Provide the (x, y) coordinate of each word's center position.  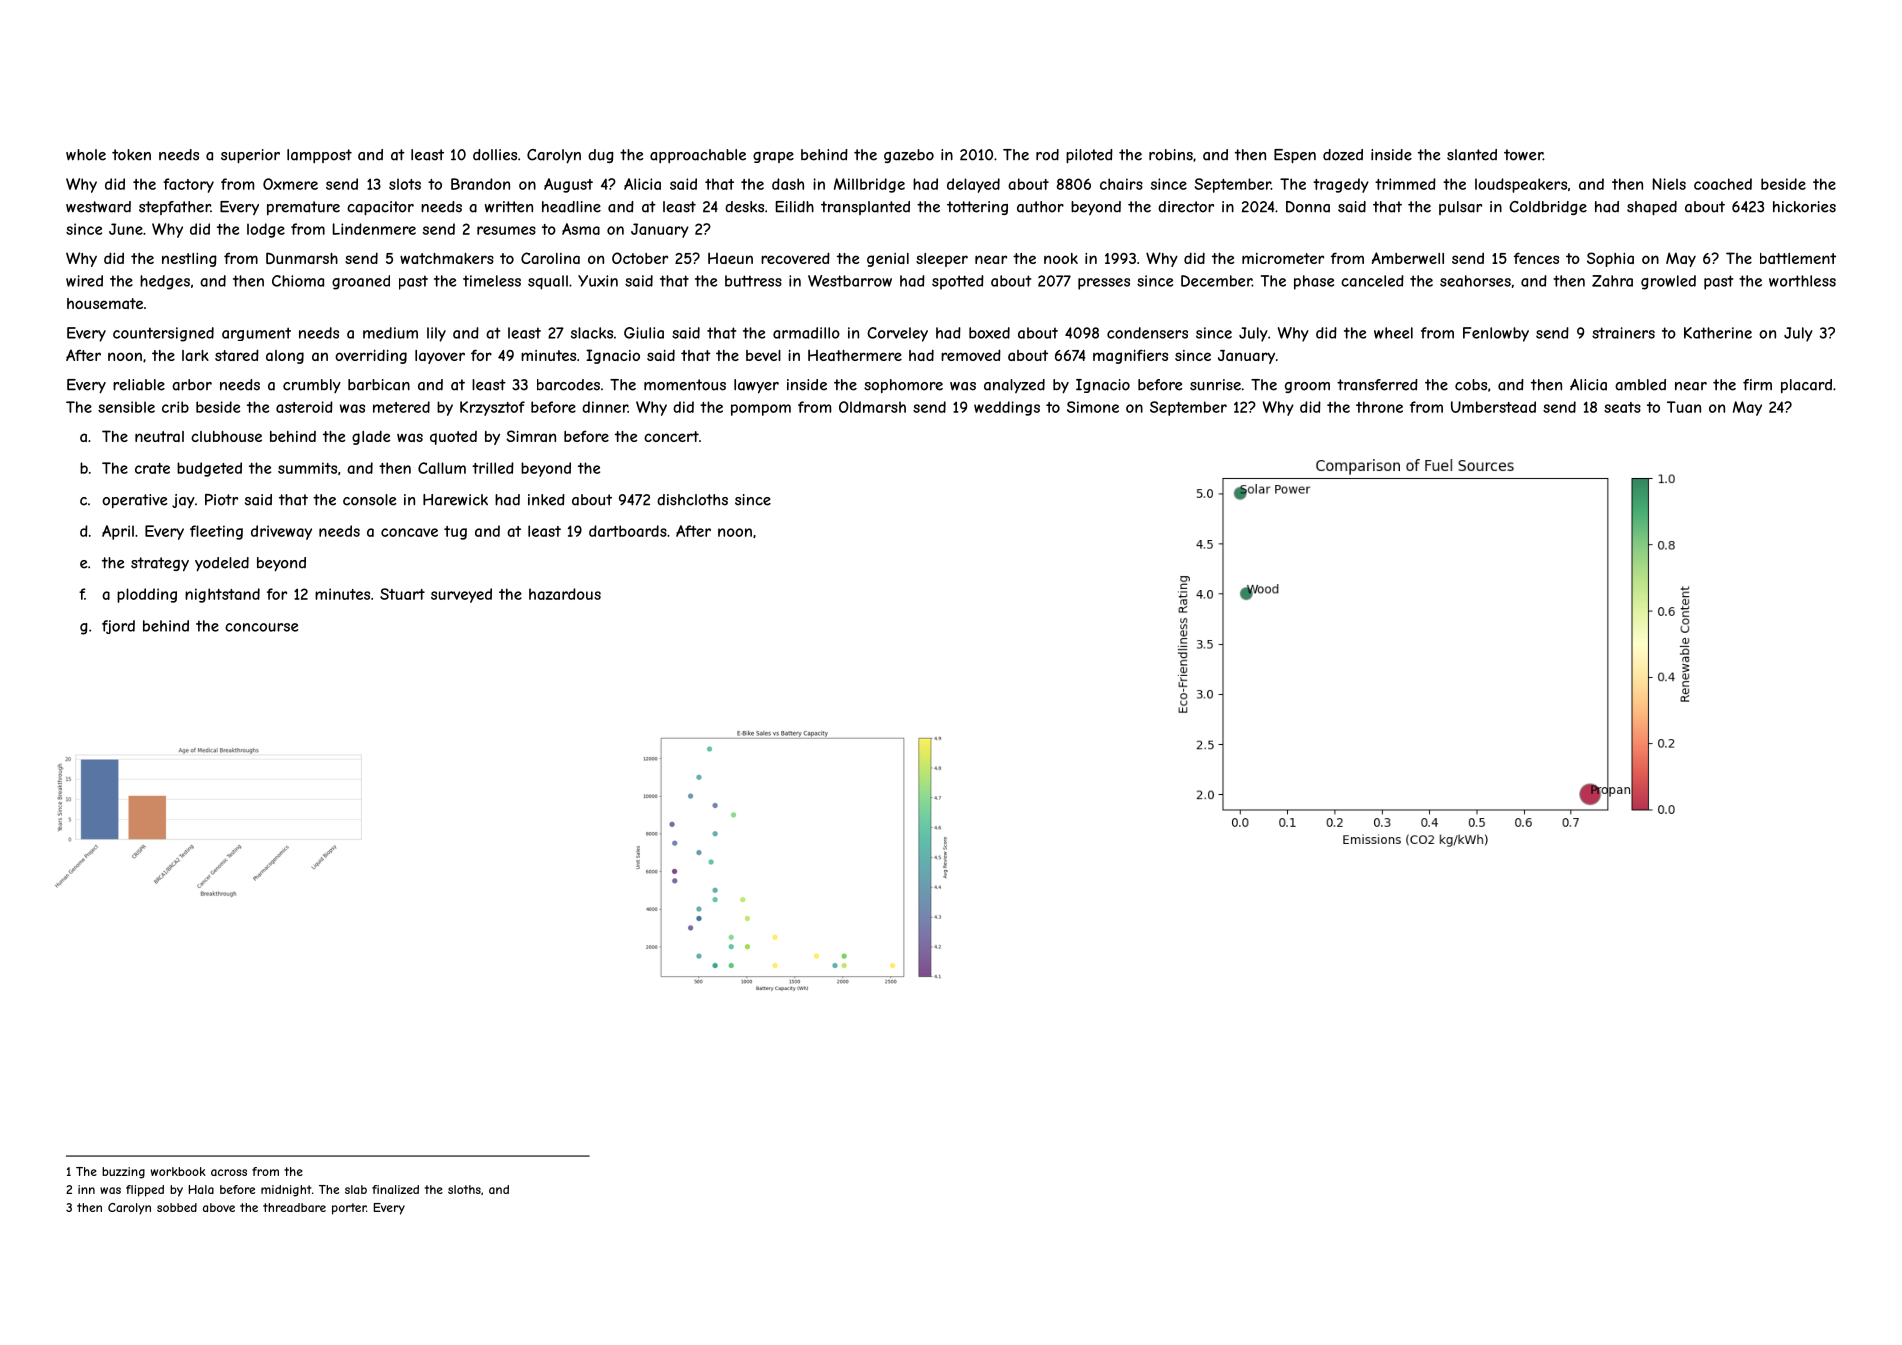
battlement (1798, 258)
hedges (165, 282)
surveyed (461, 595)
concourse (261, 627)
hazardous (565, 594)
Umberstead (1493, 407)
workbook (178, 1171)
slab (356, 1189)
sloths (464, 1189)
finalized (395, 1189)
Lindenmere (374, 229)
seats (1622, 407)
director (1186, 207)
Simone (1093, 407)
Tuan (1684, 407)
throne (1379, 407)
